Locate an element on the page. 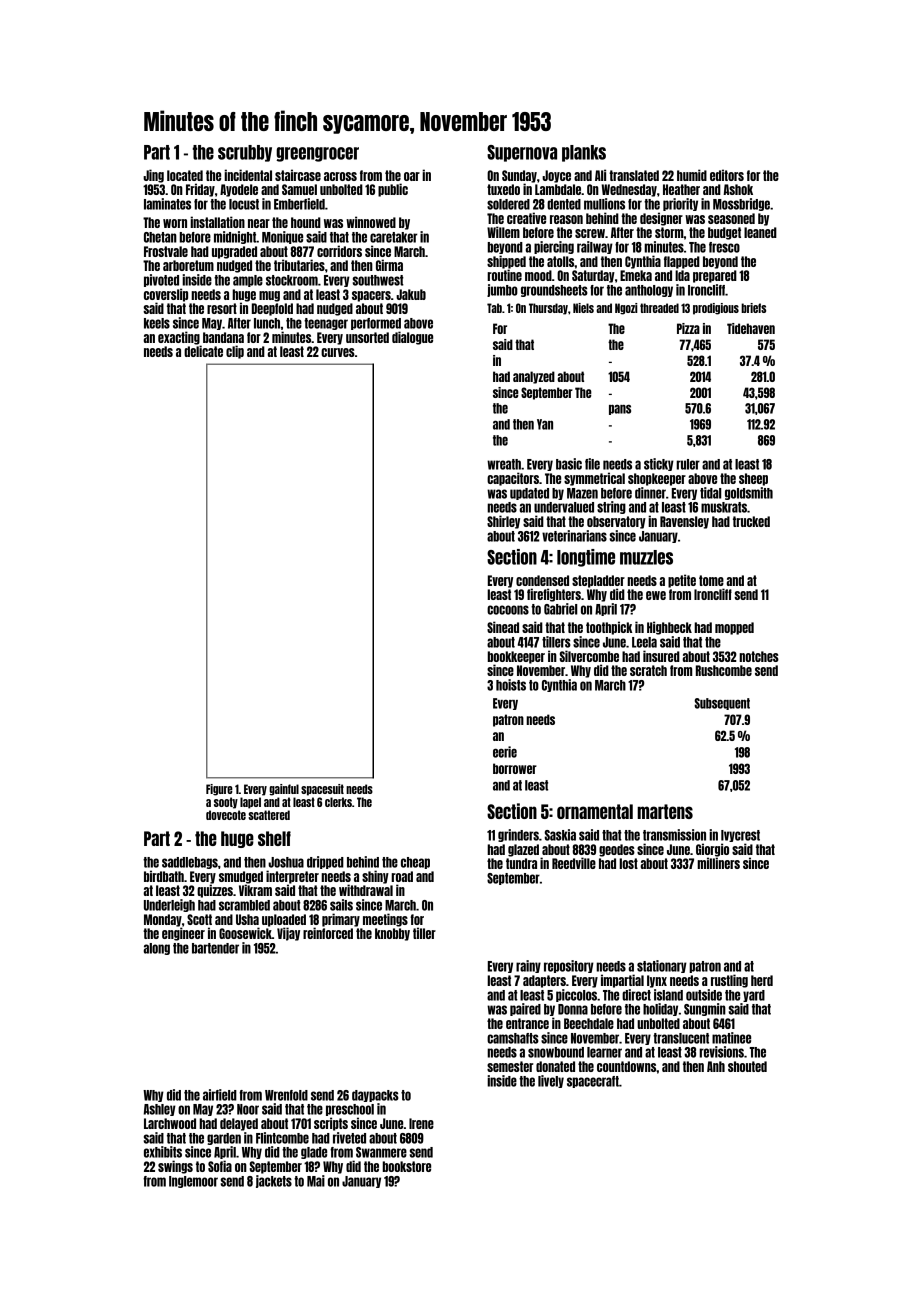  exacting is located at coordinates (179, 338).
